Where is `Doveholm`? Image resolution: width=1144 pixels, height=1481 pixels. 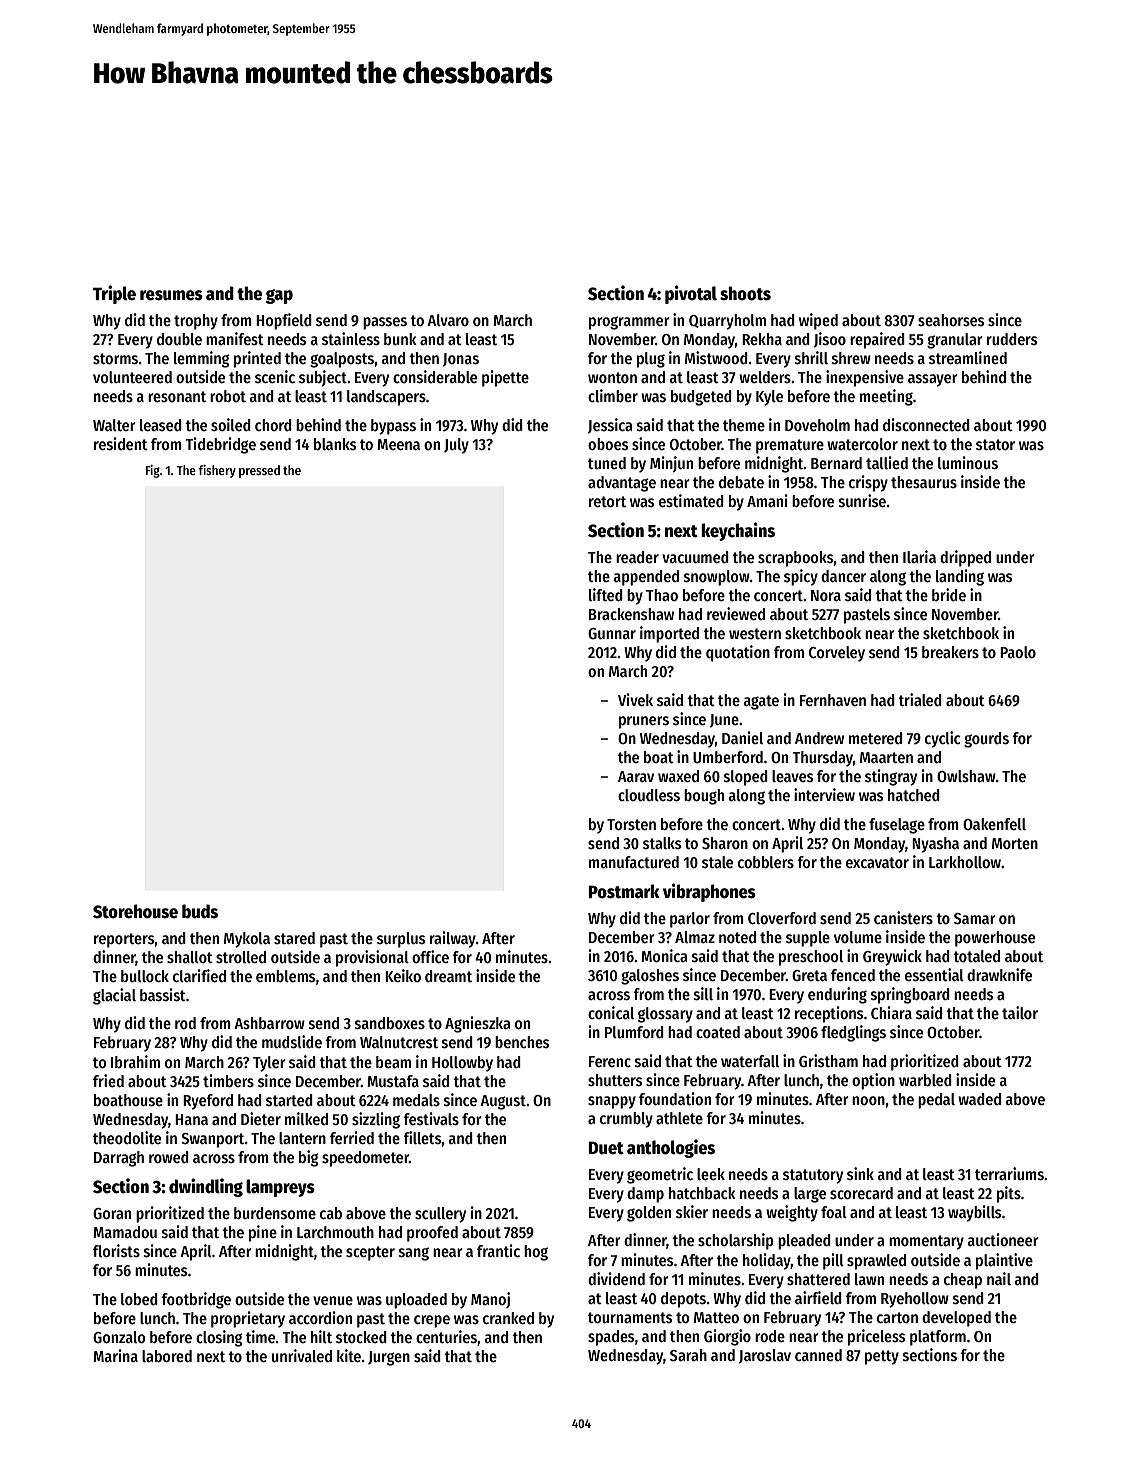
Doveholm is located at coordinates (817, 425).
